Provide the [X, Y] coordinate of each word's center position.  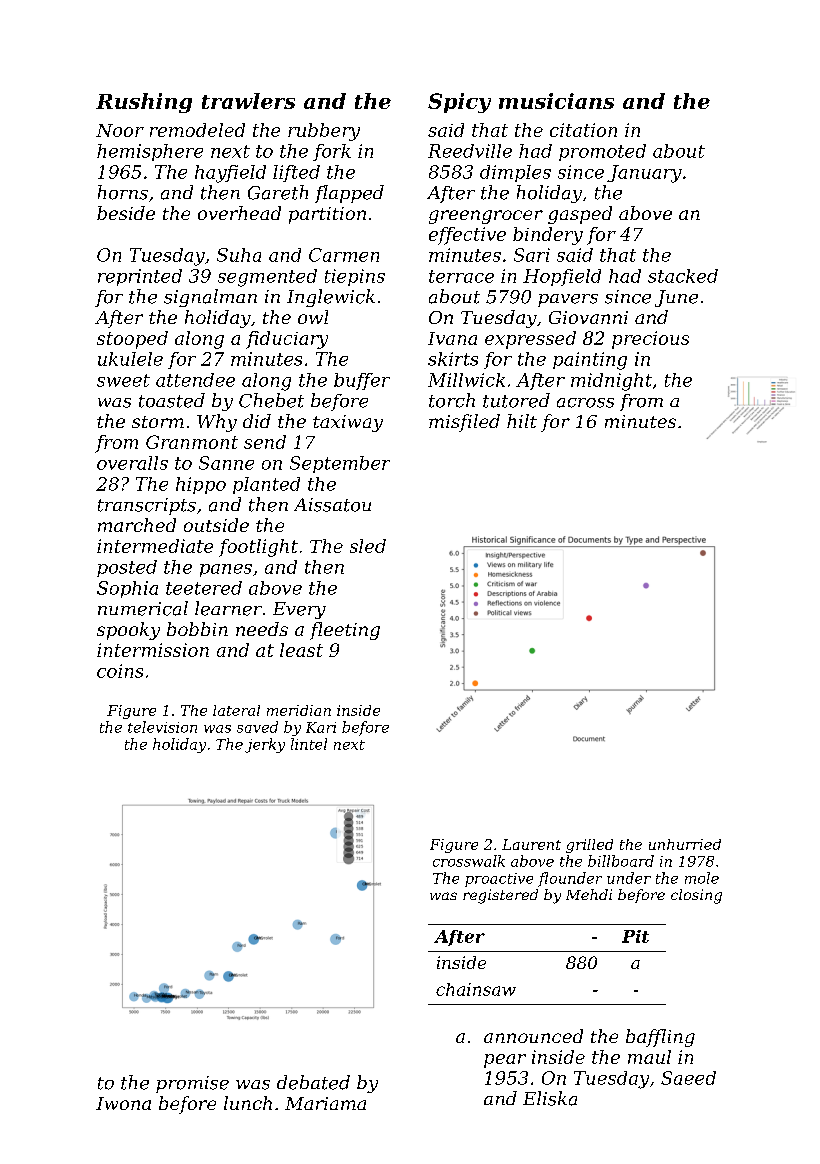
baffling [660, 1038]
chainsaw [476, 989]
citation [583, 130]
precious [650, 340]
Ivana [452, 338]
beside [126, 213]
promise [192, 1084]
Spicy [459, 103]
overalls [132, 463]
